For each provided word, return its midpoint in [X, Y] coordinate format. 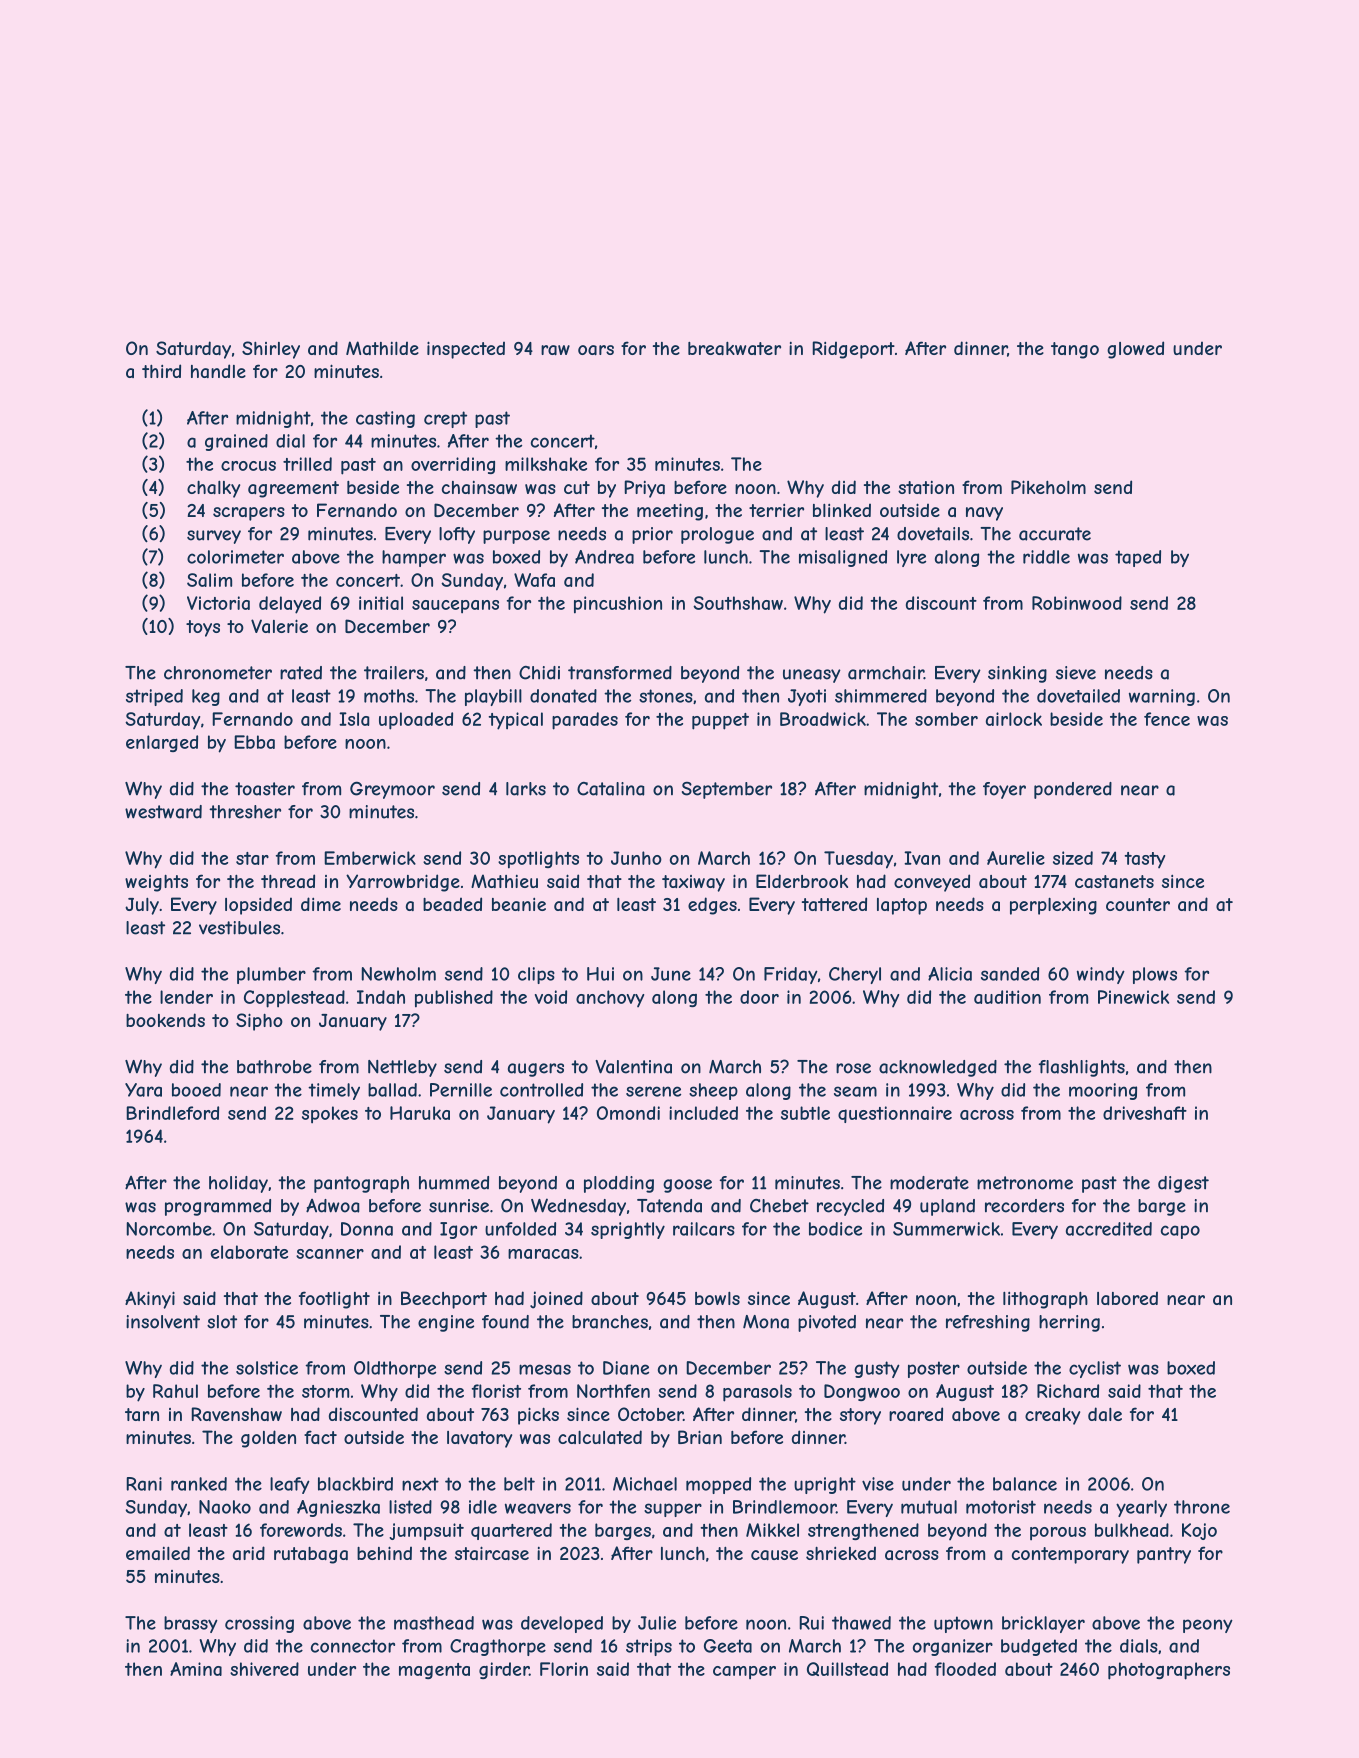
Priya [644, 489]
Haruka [420, 1113]
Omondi [628, 1113]
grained [236, 442]
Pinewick [1133, 997]
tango [1075, 350]
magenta [434, 1671]
